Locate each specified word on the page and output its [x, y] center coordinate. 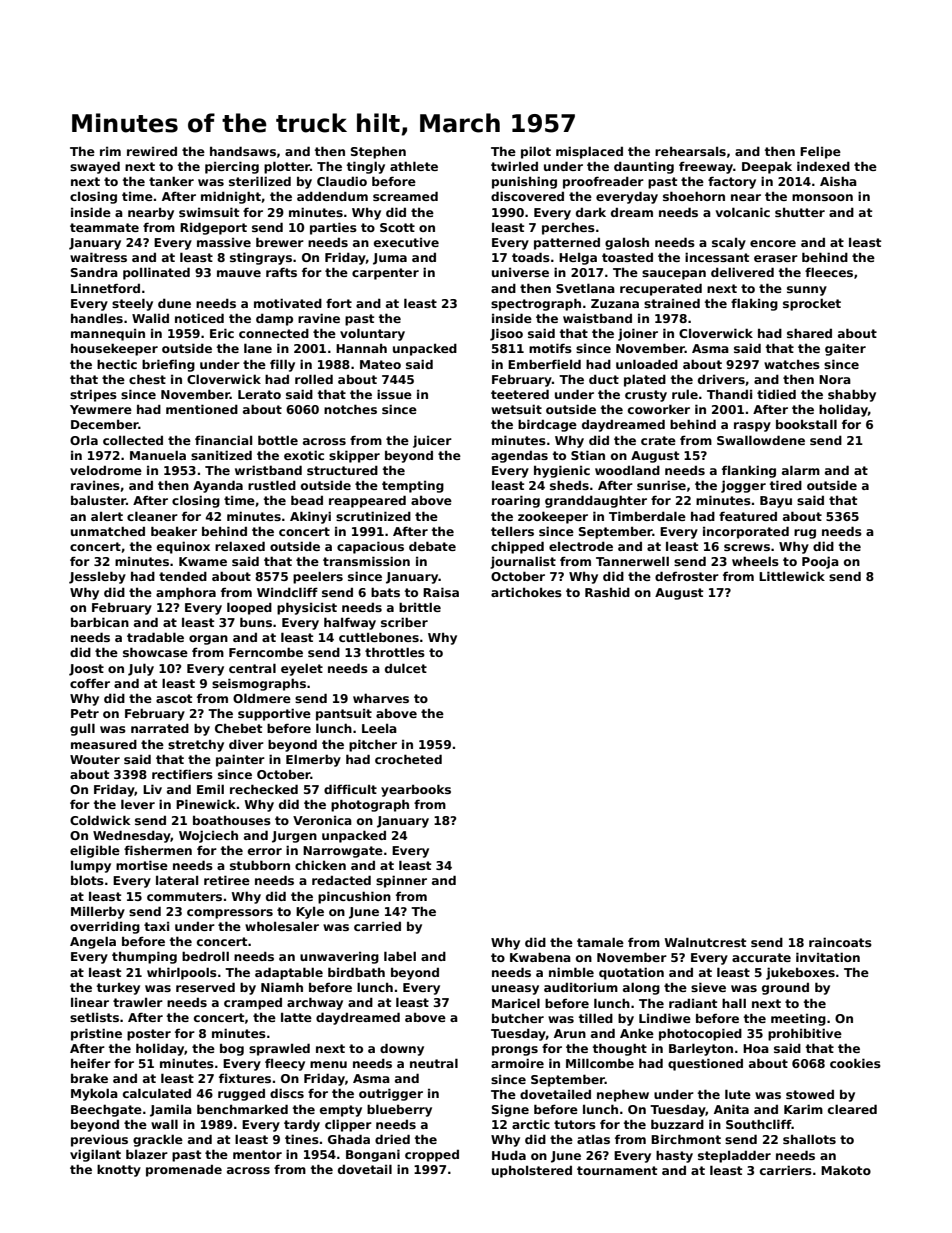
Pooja [820, 562]
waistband [597, 318]
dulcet [406, 668]
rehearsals [690, 151]
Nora [835, 379]
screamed [405, 196]
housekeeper [114, 349]
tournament [617, 1170]
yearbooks [416, 790]
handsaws [243, 151]
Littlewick [792, 576]
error [265, 851]
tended [183, 576]
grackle [158, 1140]
